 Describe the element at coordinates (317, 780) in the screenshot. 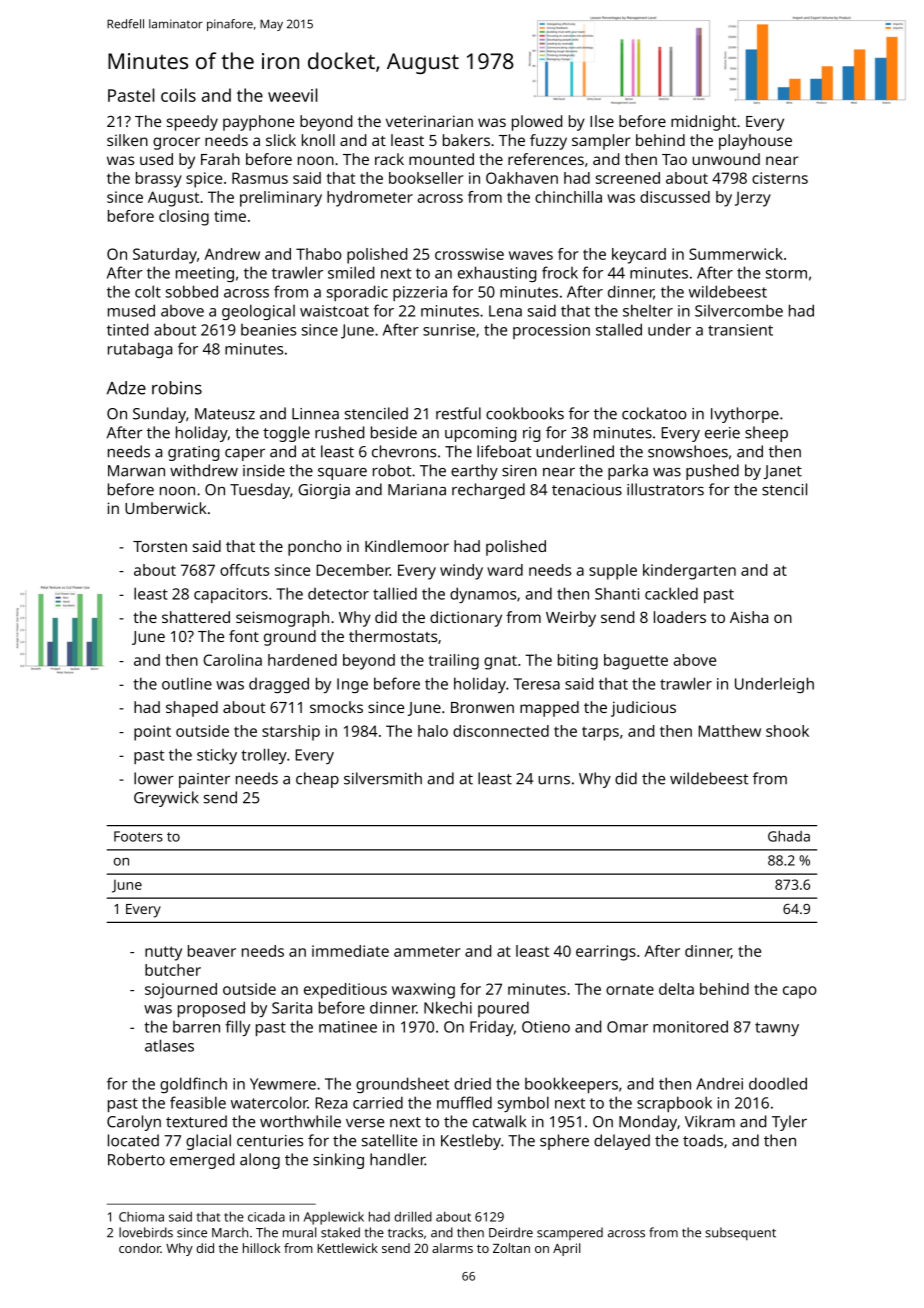

I see `cheap` at that location.
